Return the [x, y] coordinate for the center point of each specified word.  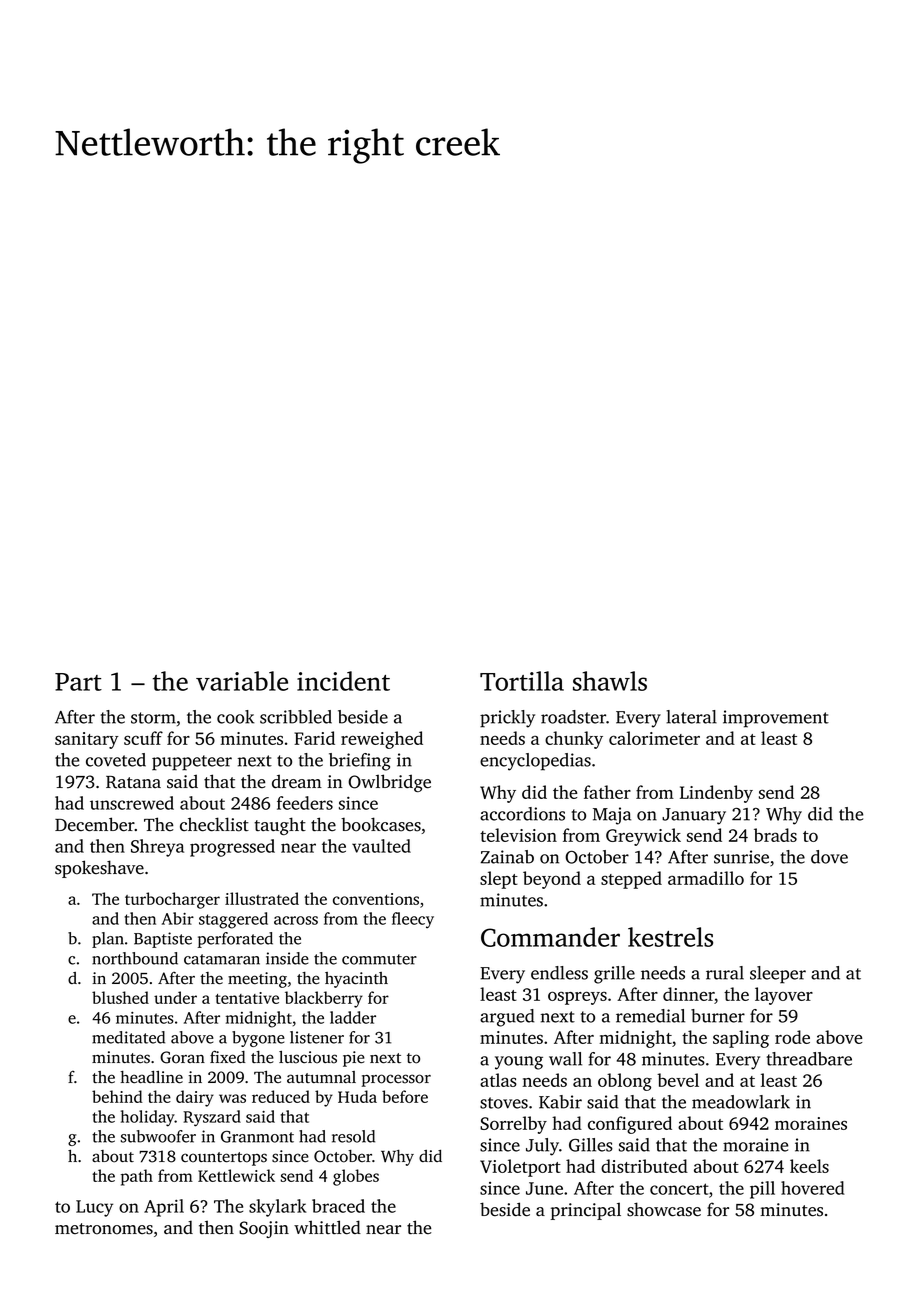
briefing [360, 762]
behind [117, 1096]
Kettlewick [236, 1175]
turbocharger [172, 900]
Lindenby [716, 794]
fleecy [413, 920]
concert [679, 1189]
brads [775, 835]
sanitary [87, 740]
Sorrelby [513, 1125]
